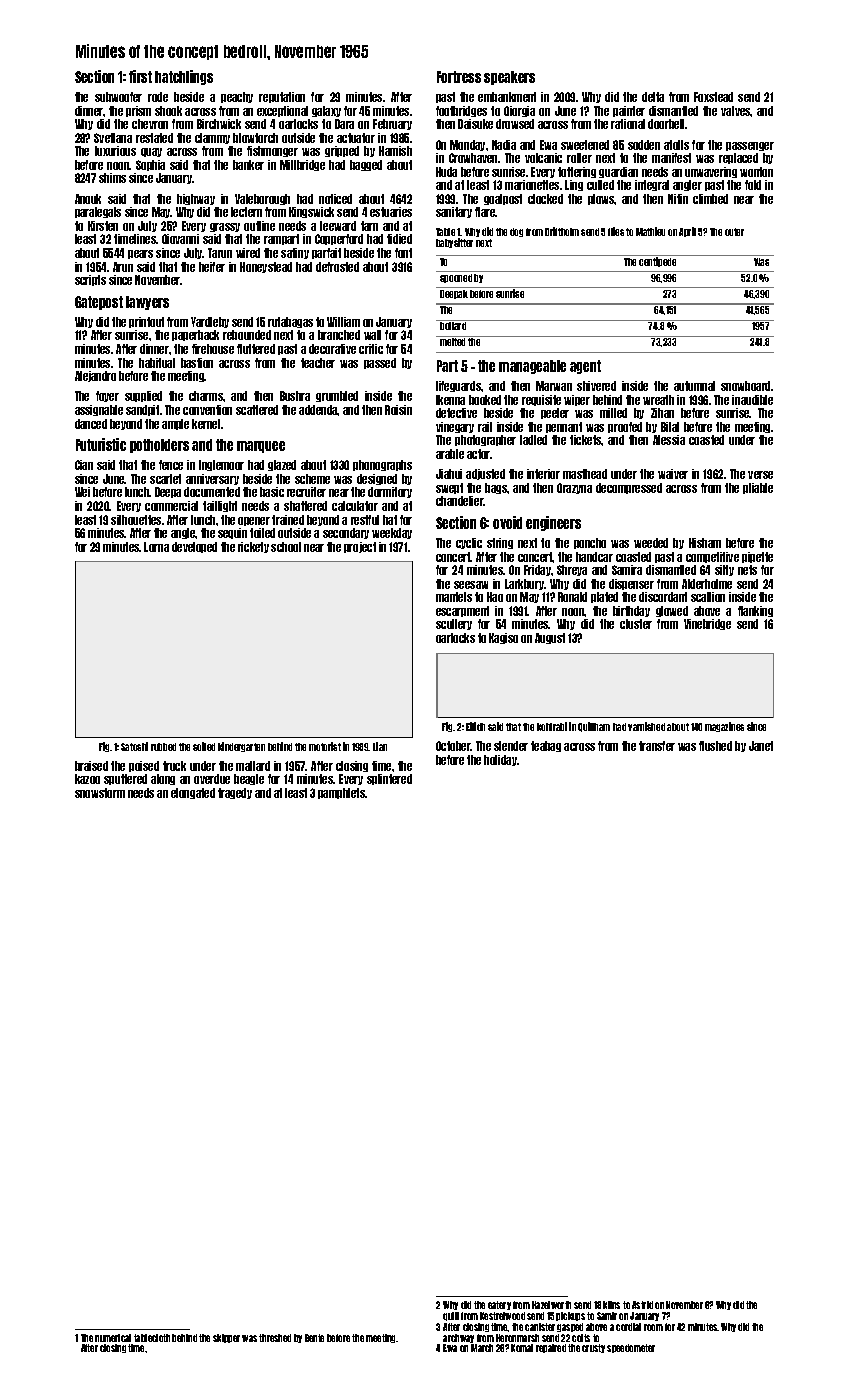 The height and width of the document is (1400, 849). What do you see at coordinates (642, 1305) in the document?
I see `Astrid` at bounding box center [642, 1305].
